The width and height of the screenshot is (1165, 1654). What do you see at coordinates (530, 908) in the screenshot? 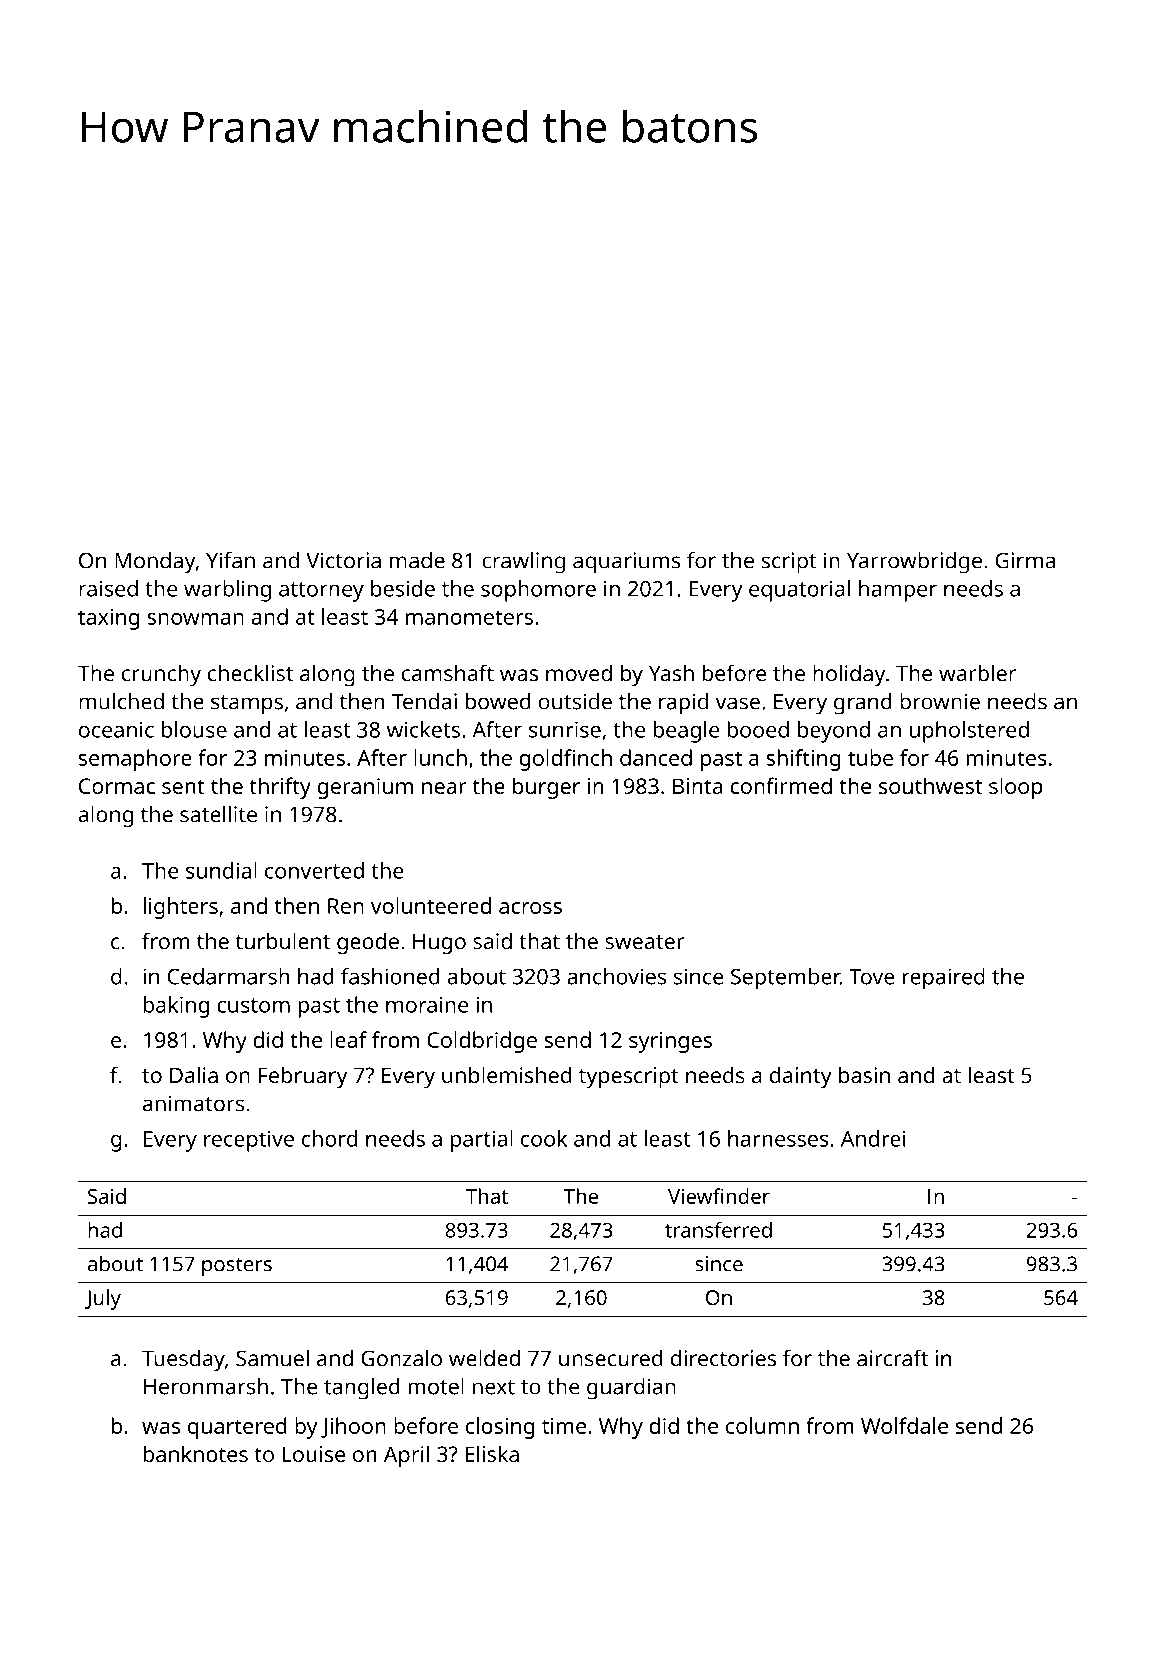
I see `across` at bounding box center [530, 908].
